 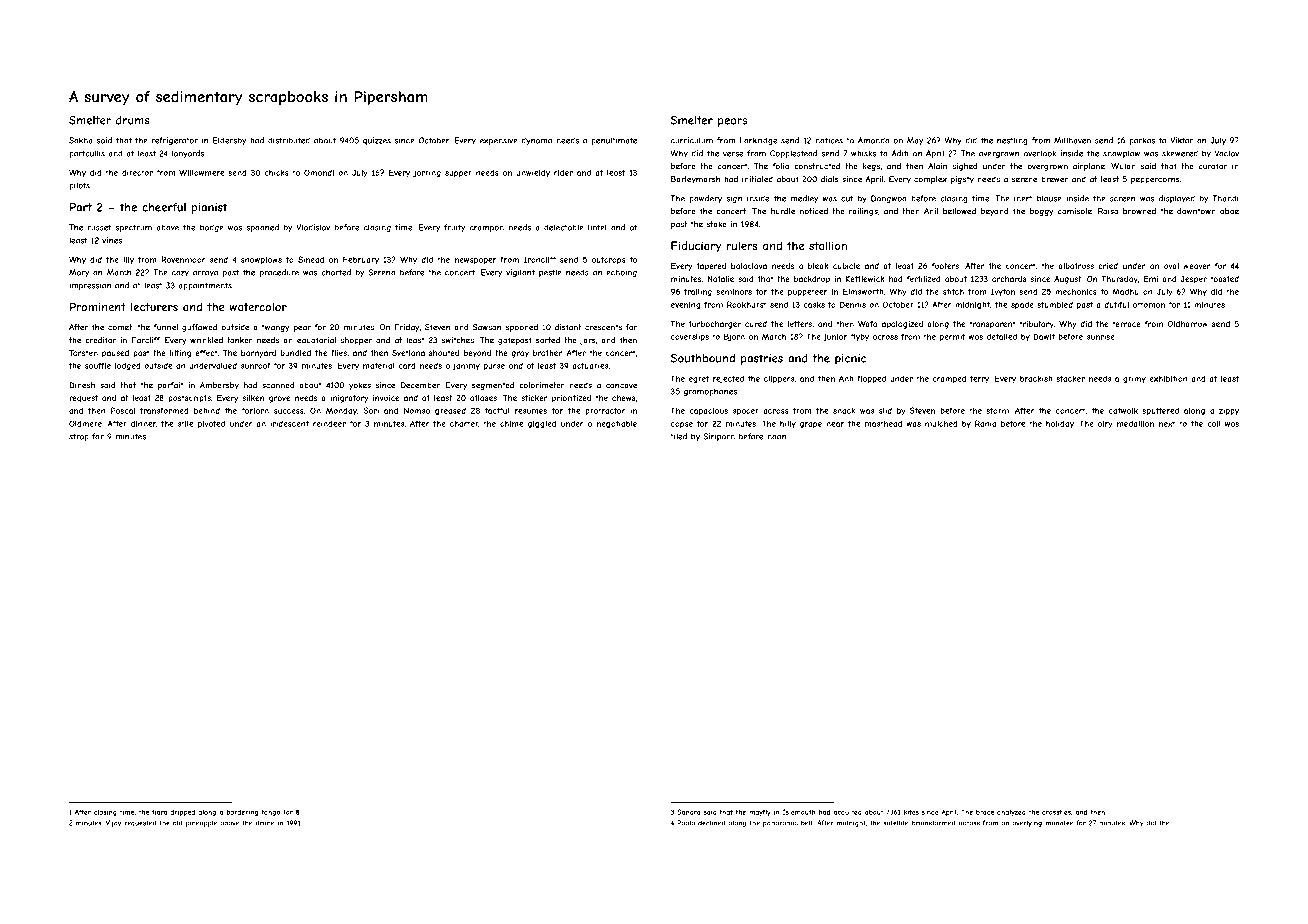 I want to click on Paola, so click(x=686, y=823).
